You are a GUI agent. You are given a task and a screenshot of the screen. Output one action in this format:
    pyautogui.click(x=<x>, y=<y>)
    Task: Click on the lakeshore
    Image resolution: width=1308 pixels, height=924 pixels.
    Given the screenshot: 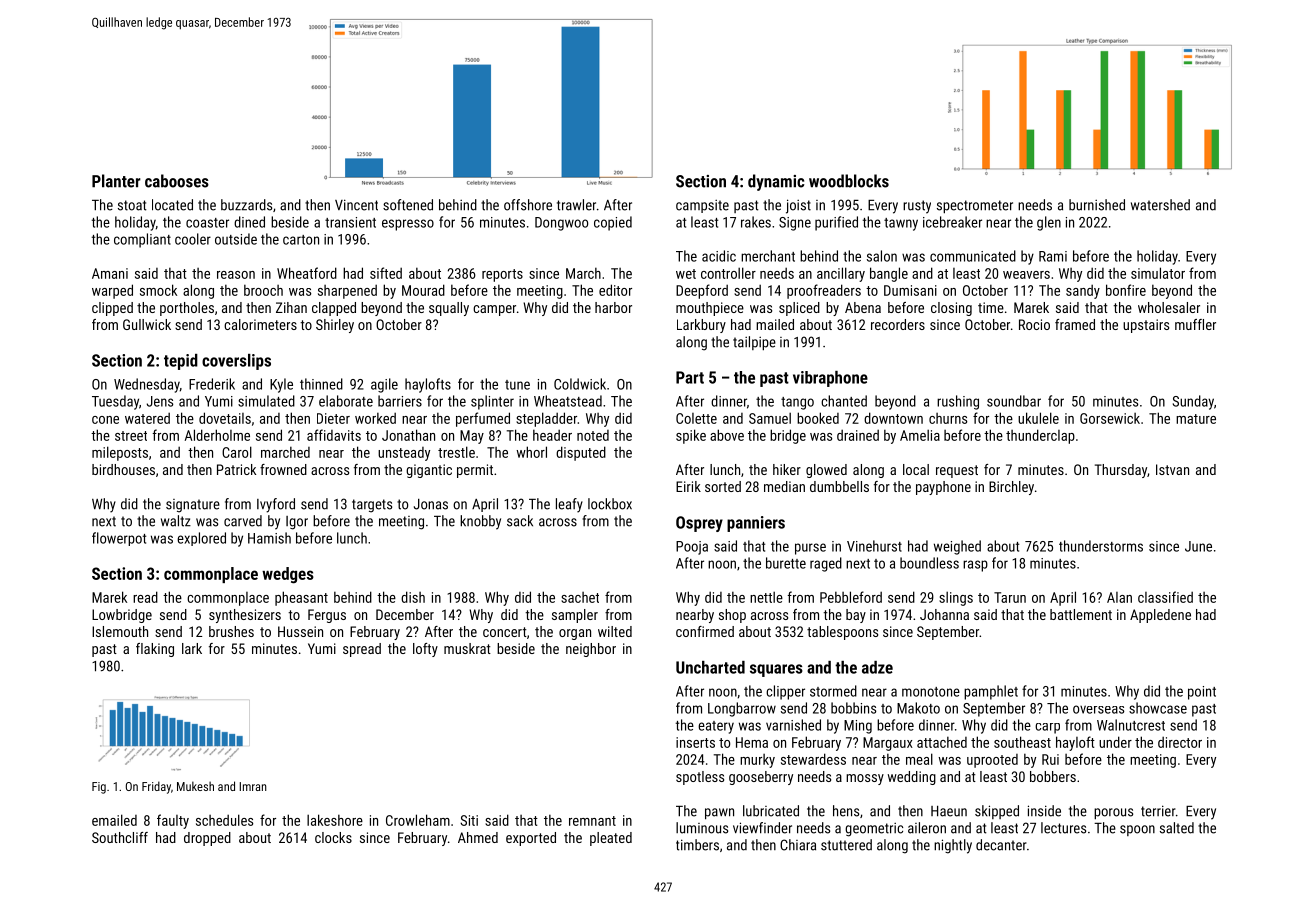 What is the action you would take?
    pyautogui.click(x=335, y=820)
